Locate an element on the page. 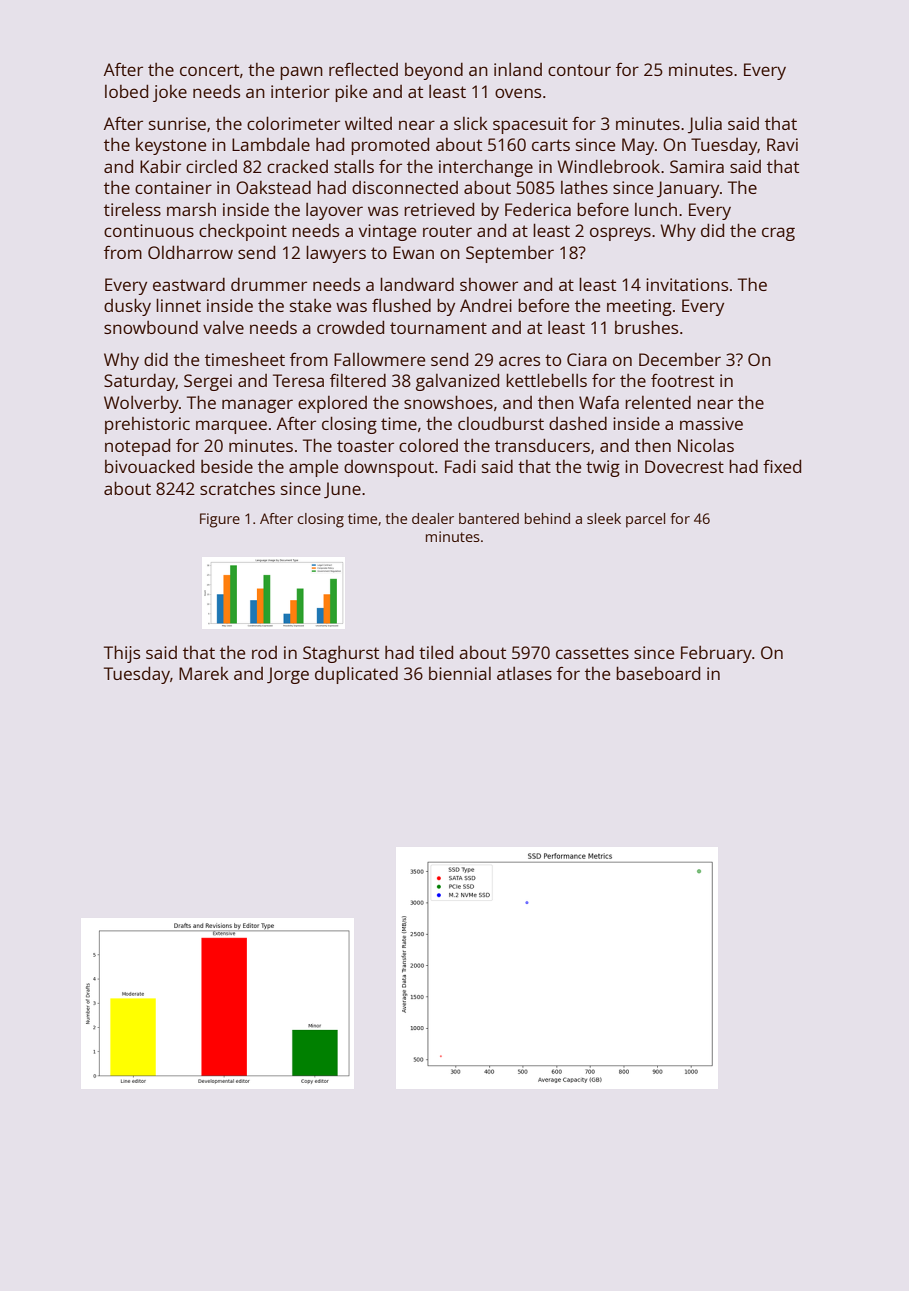  lobed is located at coordinates (126, 91).
